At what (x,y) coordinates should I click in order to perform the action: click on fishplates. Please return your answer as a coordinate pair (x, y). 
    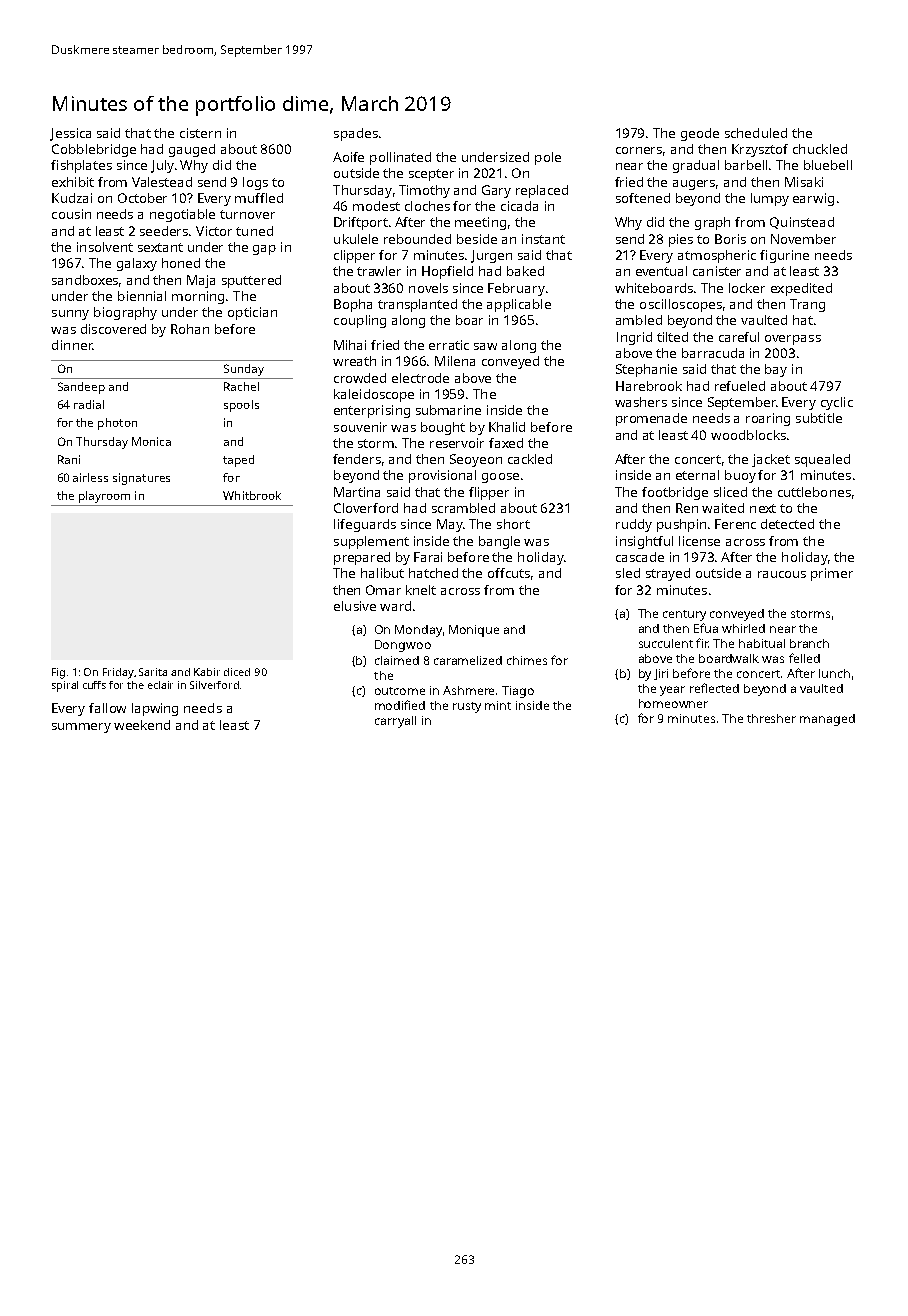
    Looking at the image, I should click on (81, 166).
